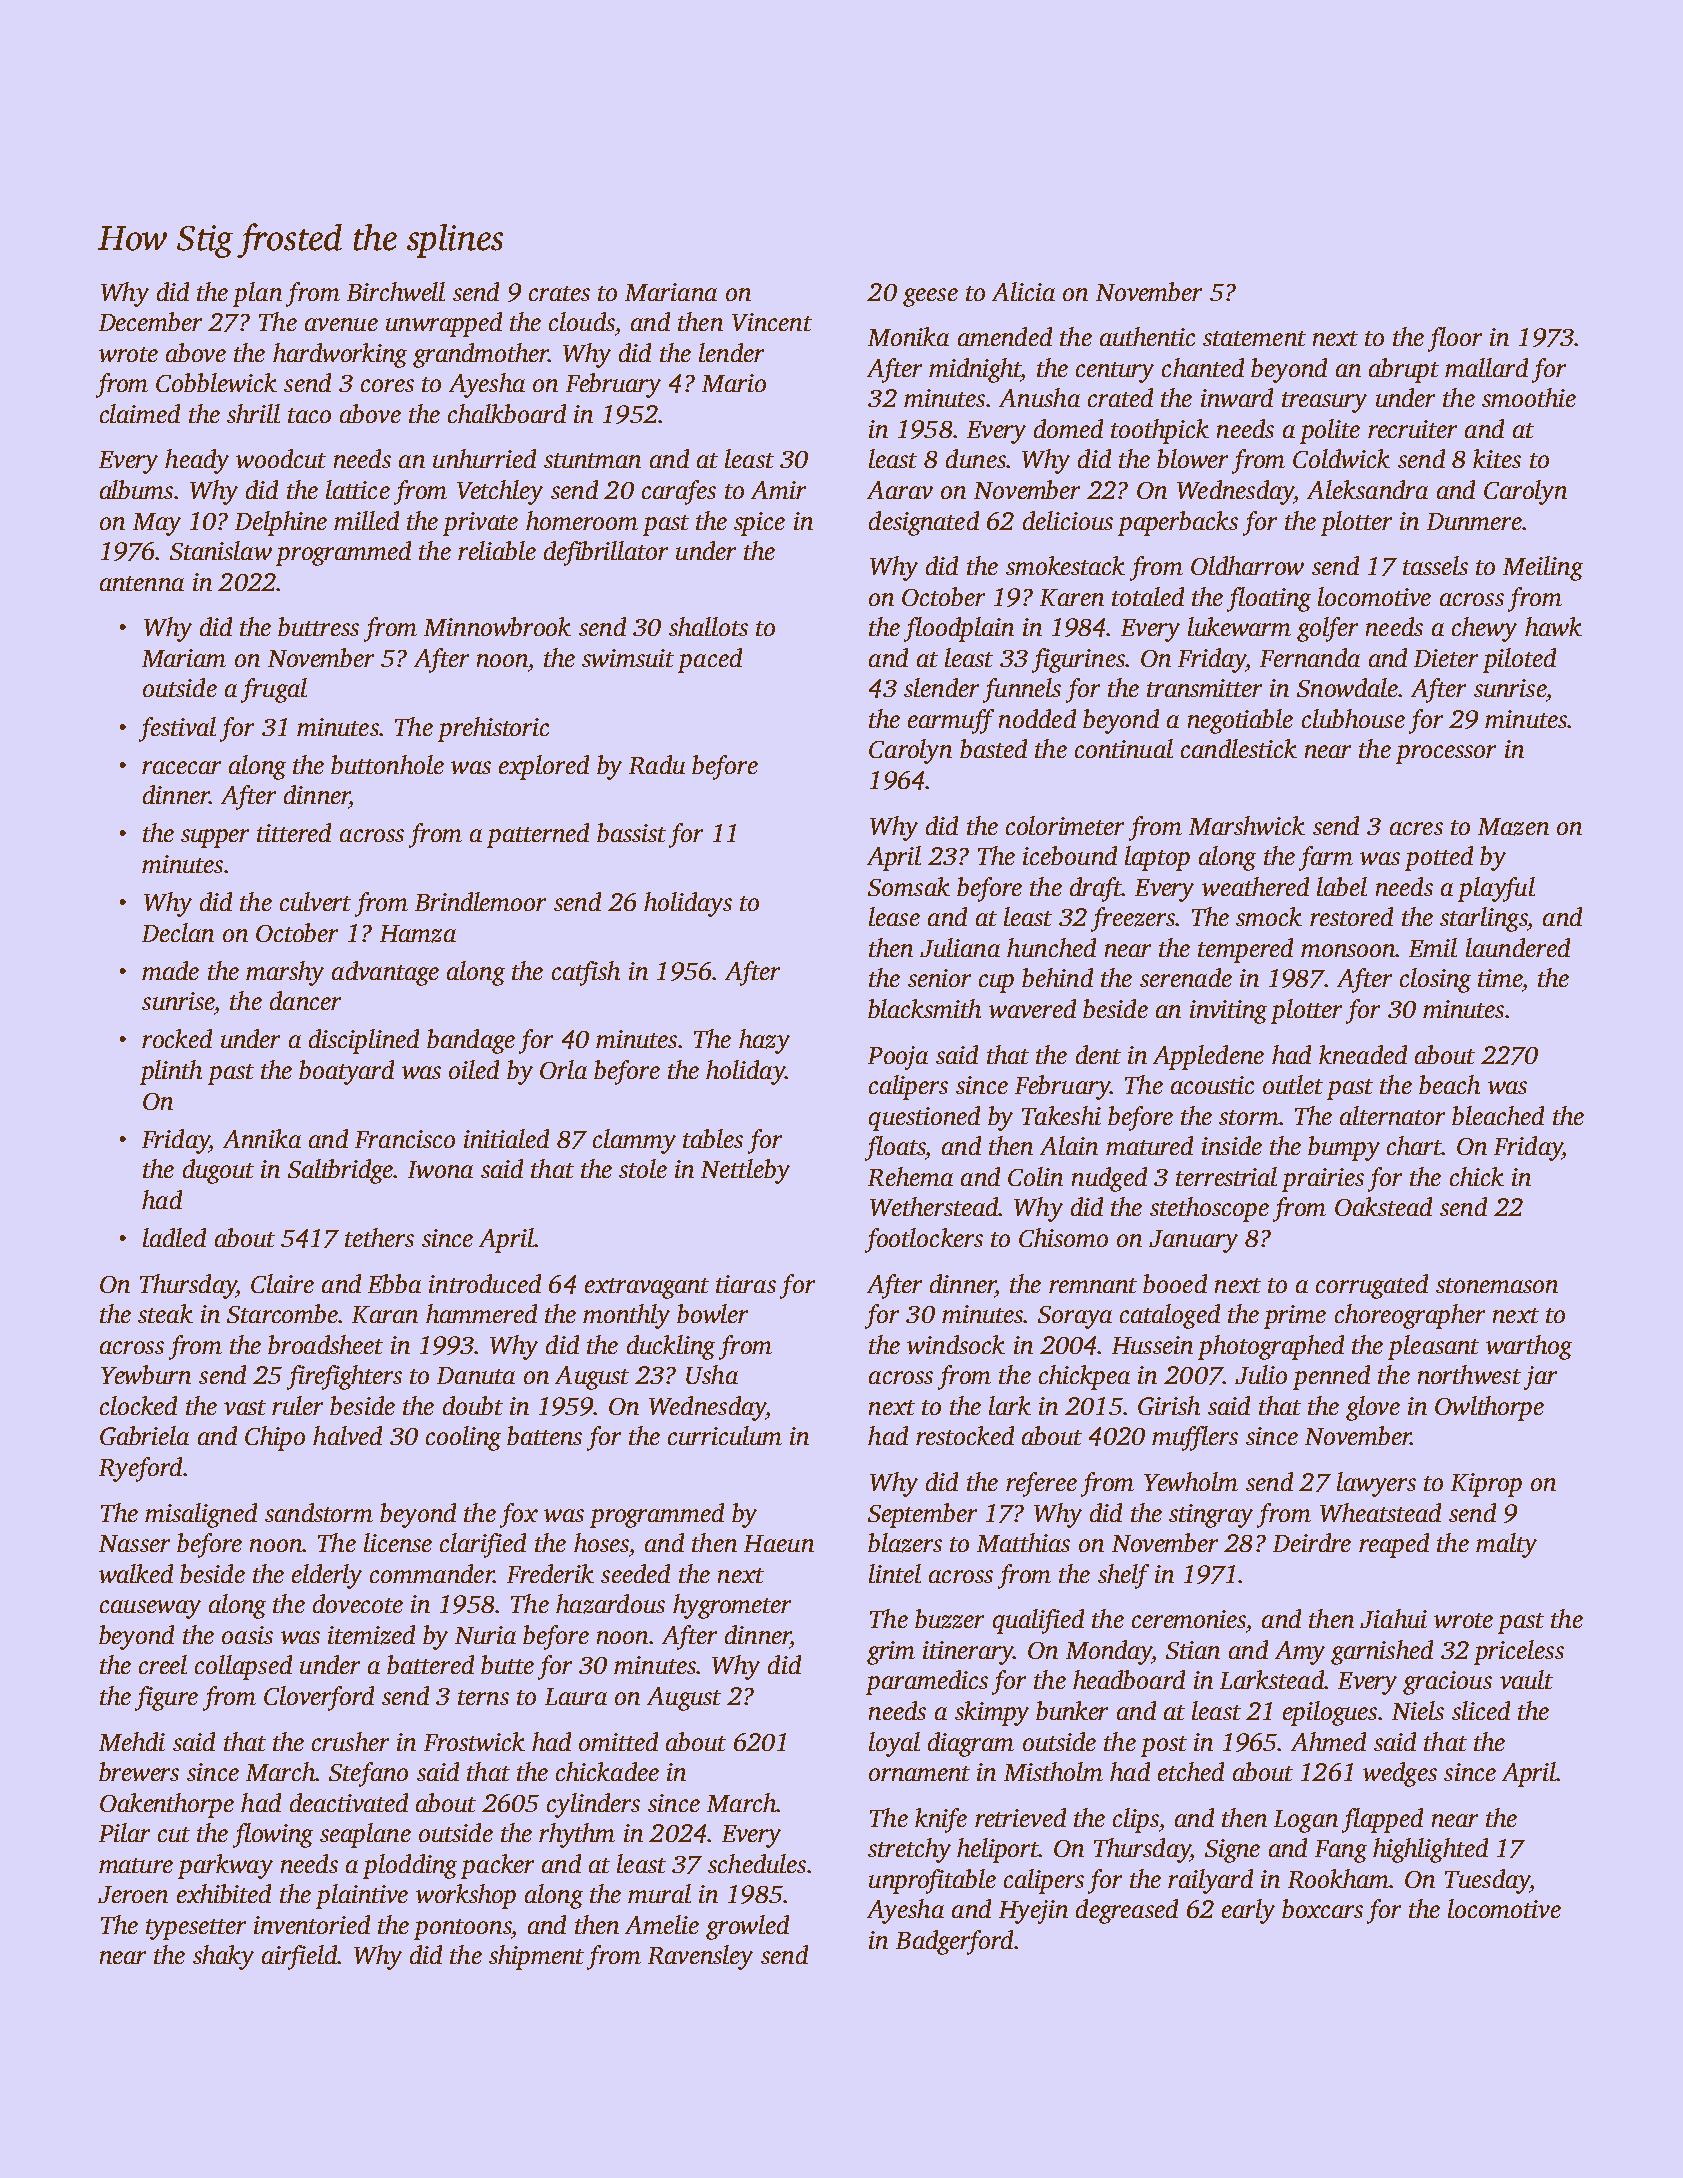 The height and width of the image is (2178, 1683). I want to click on footlockers, so click(924, 1240).
